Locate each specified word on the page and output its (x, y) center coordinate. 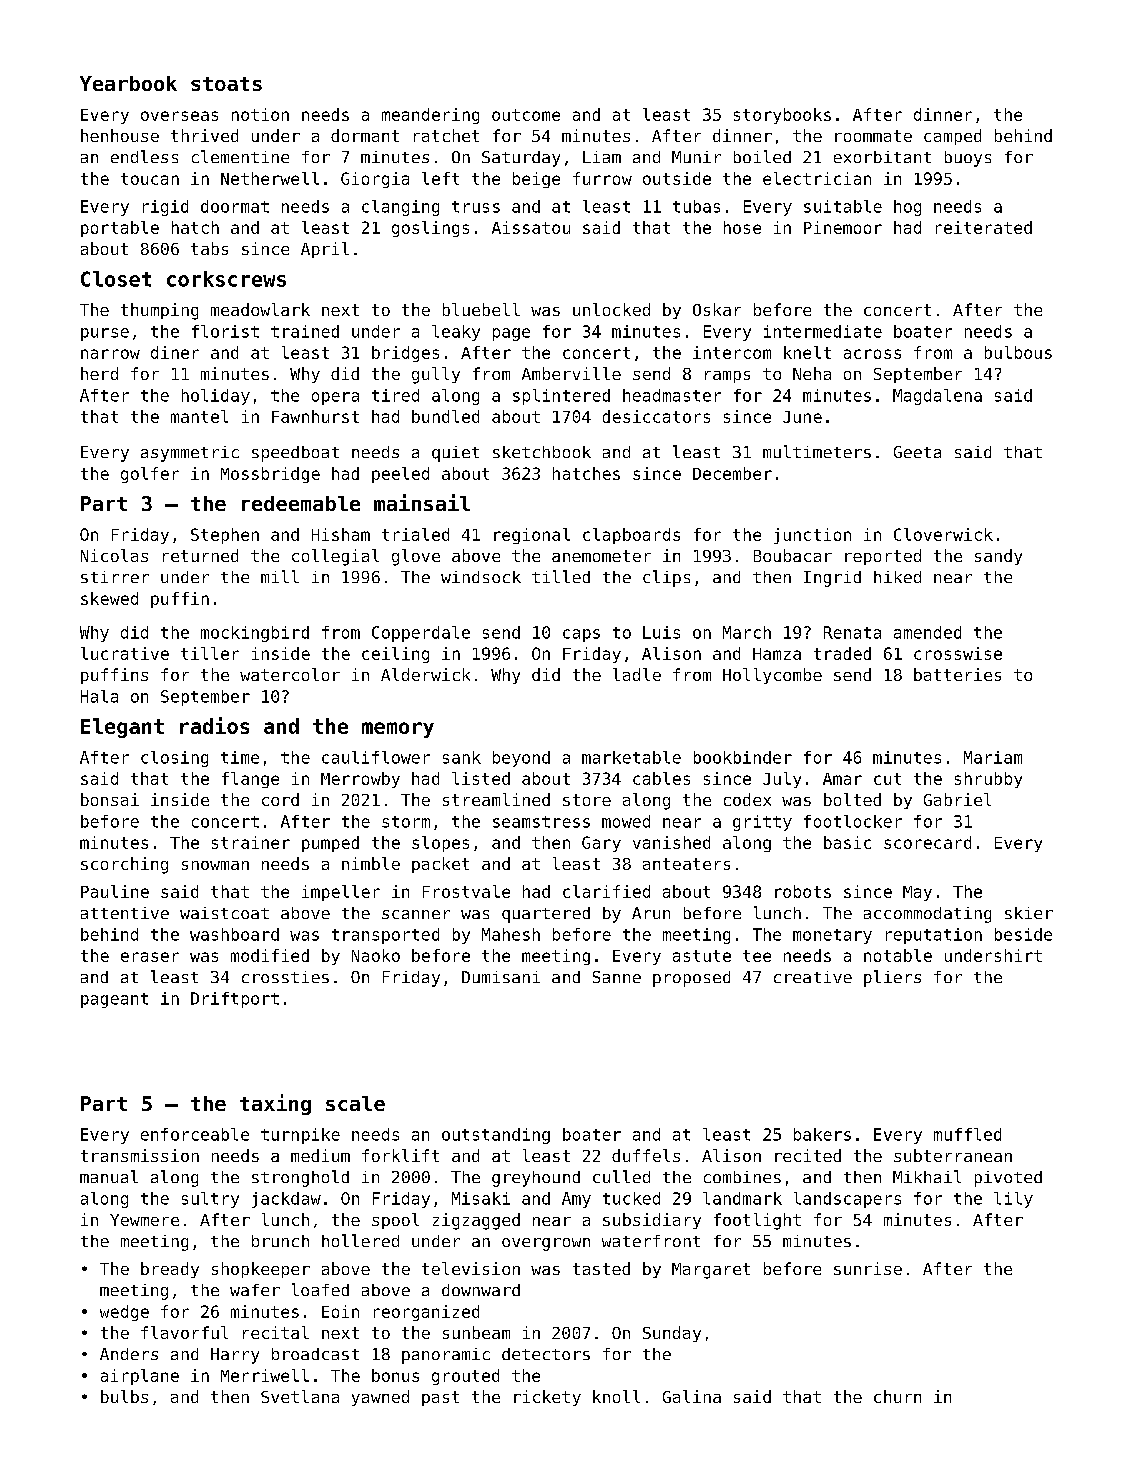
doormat (235, 206)
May (917, 893)
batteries (957, 674)
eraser (150, 957)
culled (621, 1176)
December (732, 473)
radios (214, 725)
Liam (602, 157)
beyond (521, 759)
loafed (320, 1289)
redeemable (301, 503)
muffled (967, 1134)
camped (952, 137)
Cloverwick (943, 534)
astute (702, 956)
